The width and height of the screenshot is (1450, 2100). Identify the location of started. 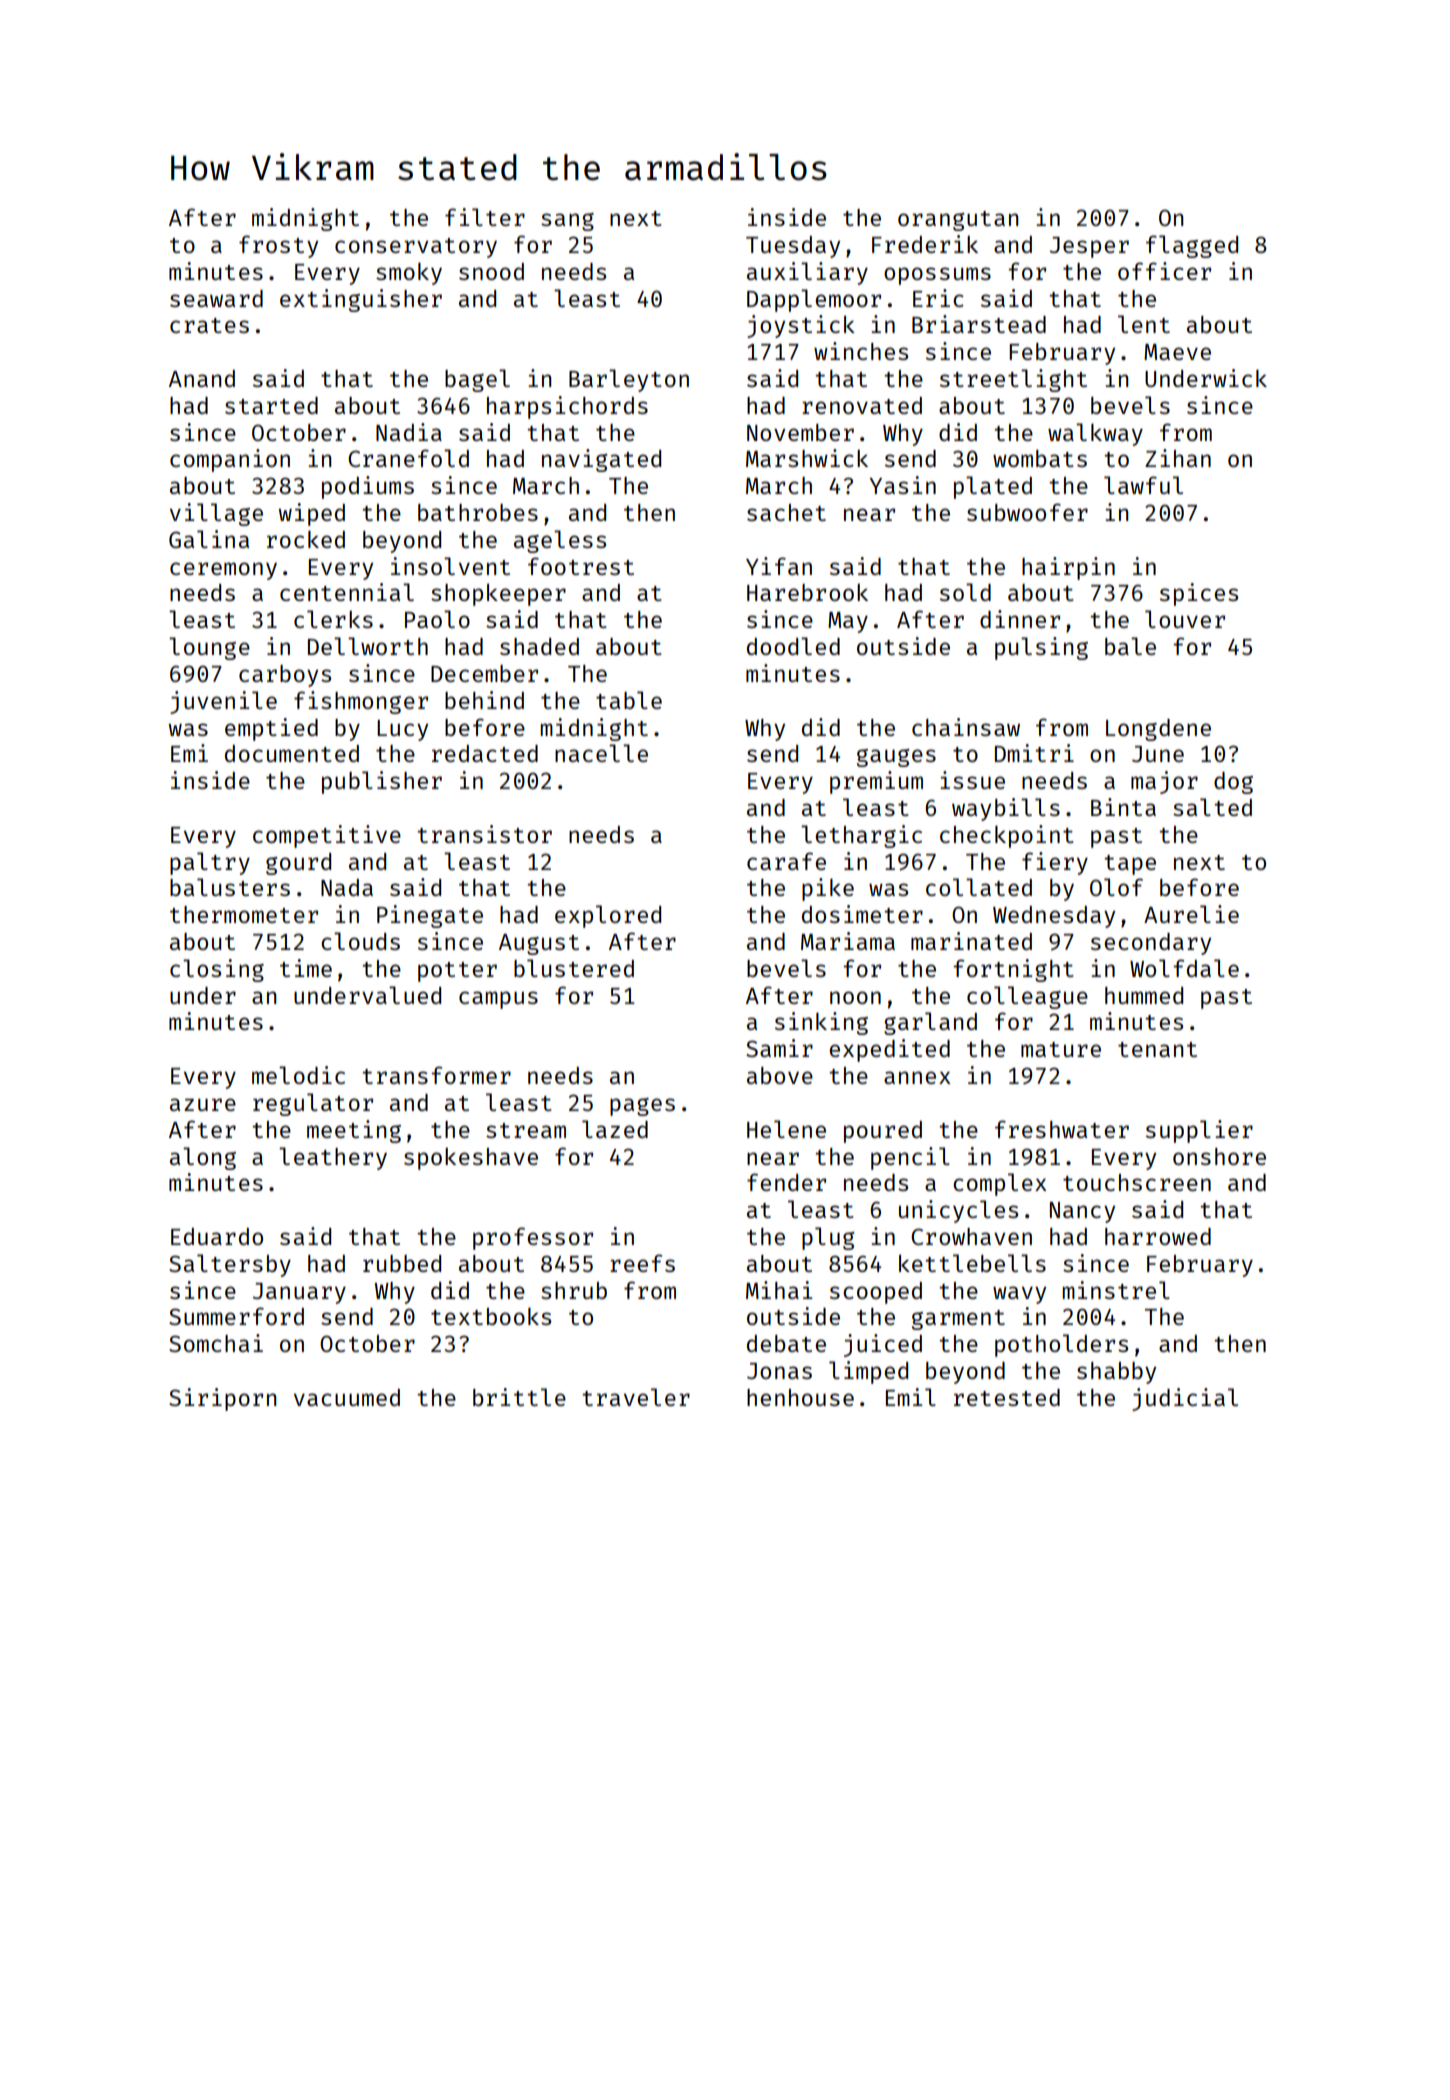
(271, 405).
